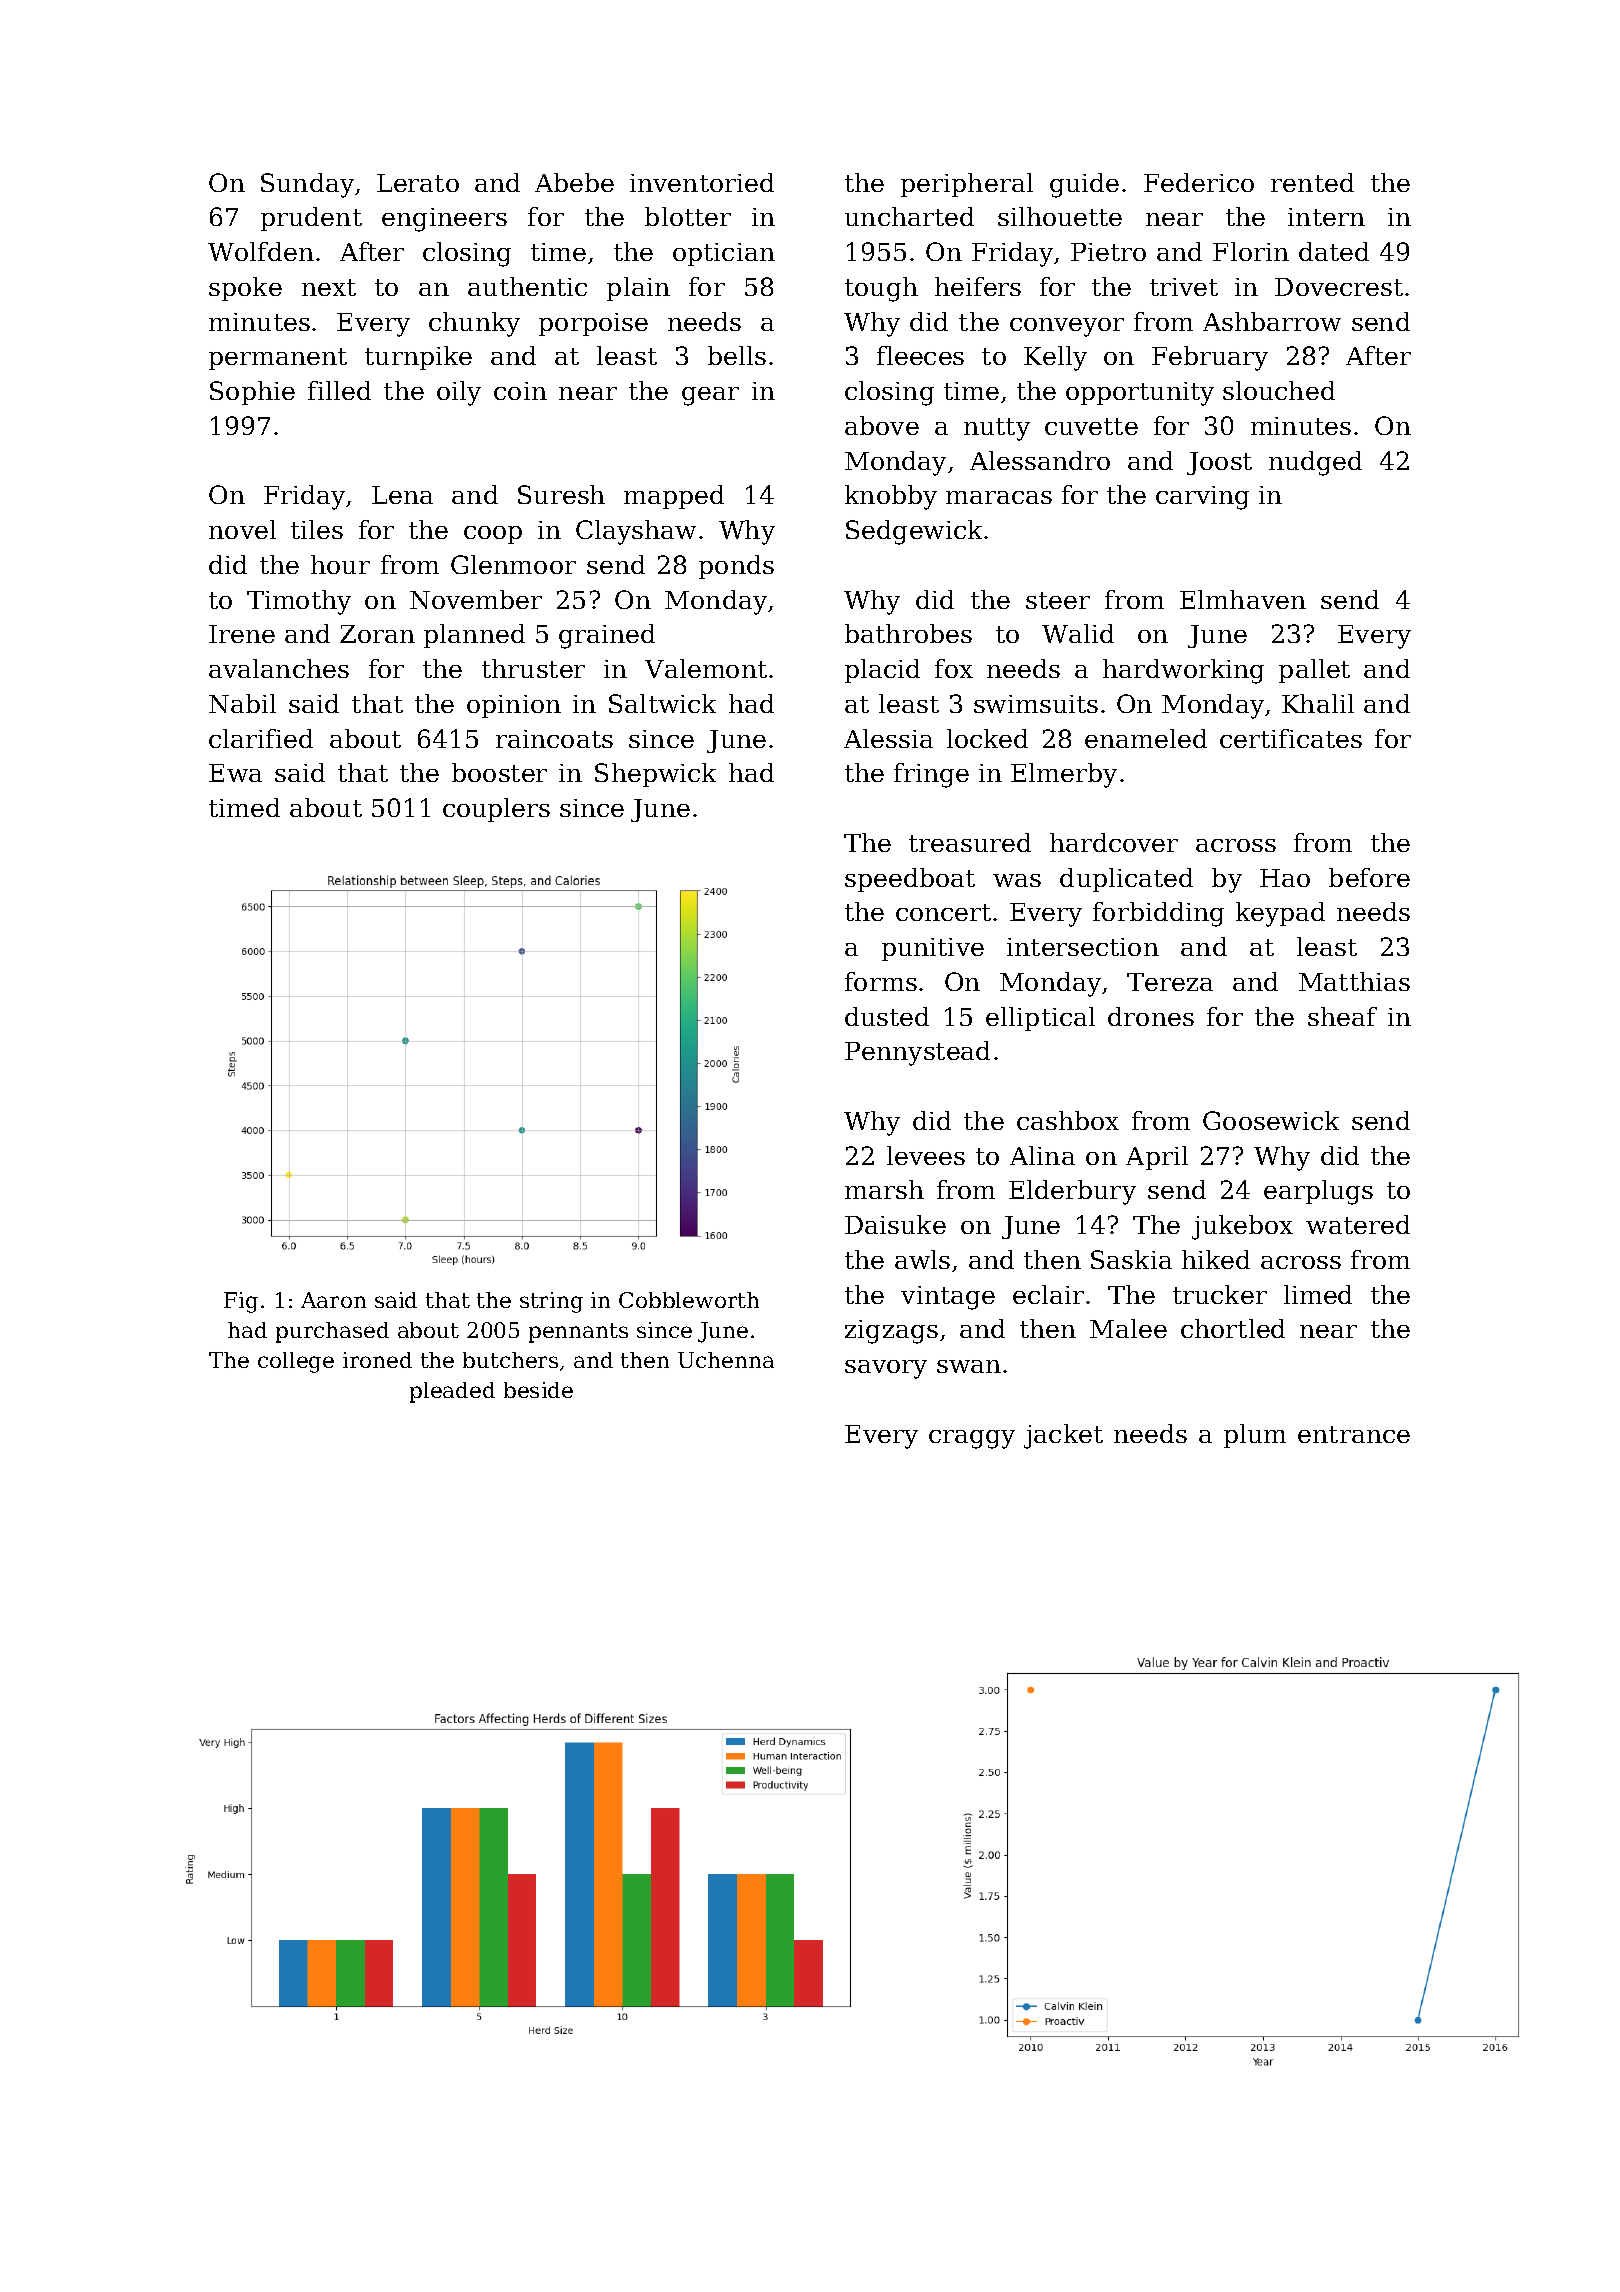 This screenshot has width=1620, height=2292. What do you see at coordinates (333, 1300) in the screenshot?
I see `Aaron` at bounding box center [333, 1300].
